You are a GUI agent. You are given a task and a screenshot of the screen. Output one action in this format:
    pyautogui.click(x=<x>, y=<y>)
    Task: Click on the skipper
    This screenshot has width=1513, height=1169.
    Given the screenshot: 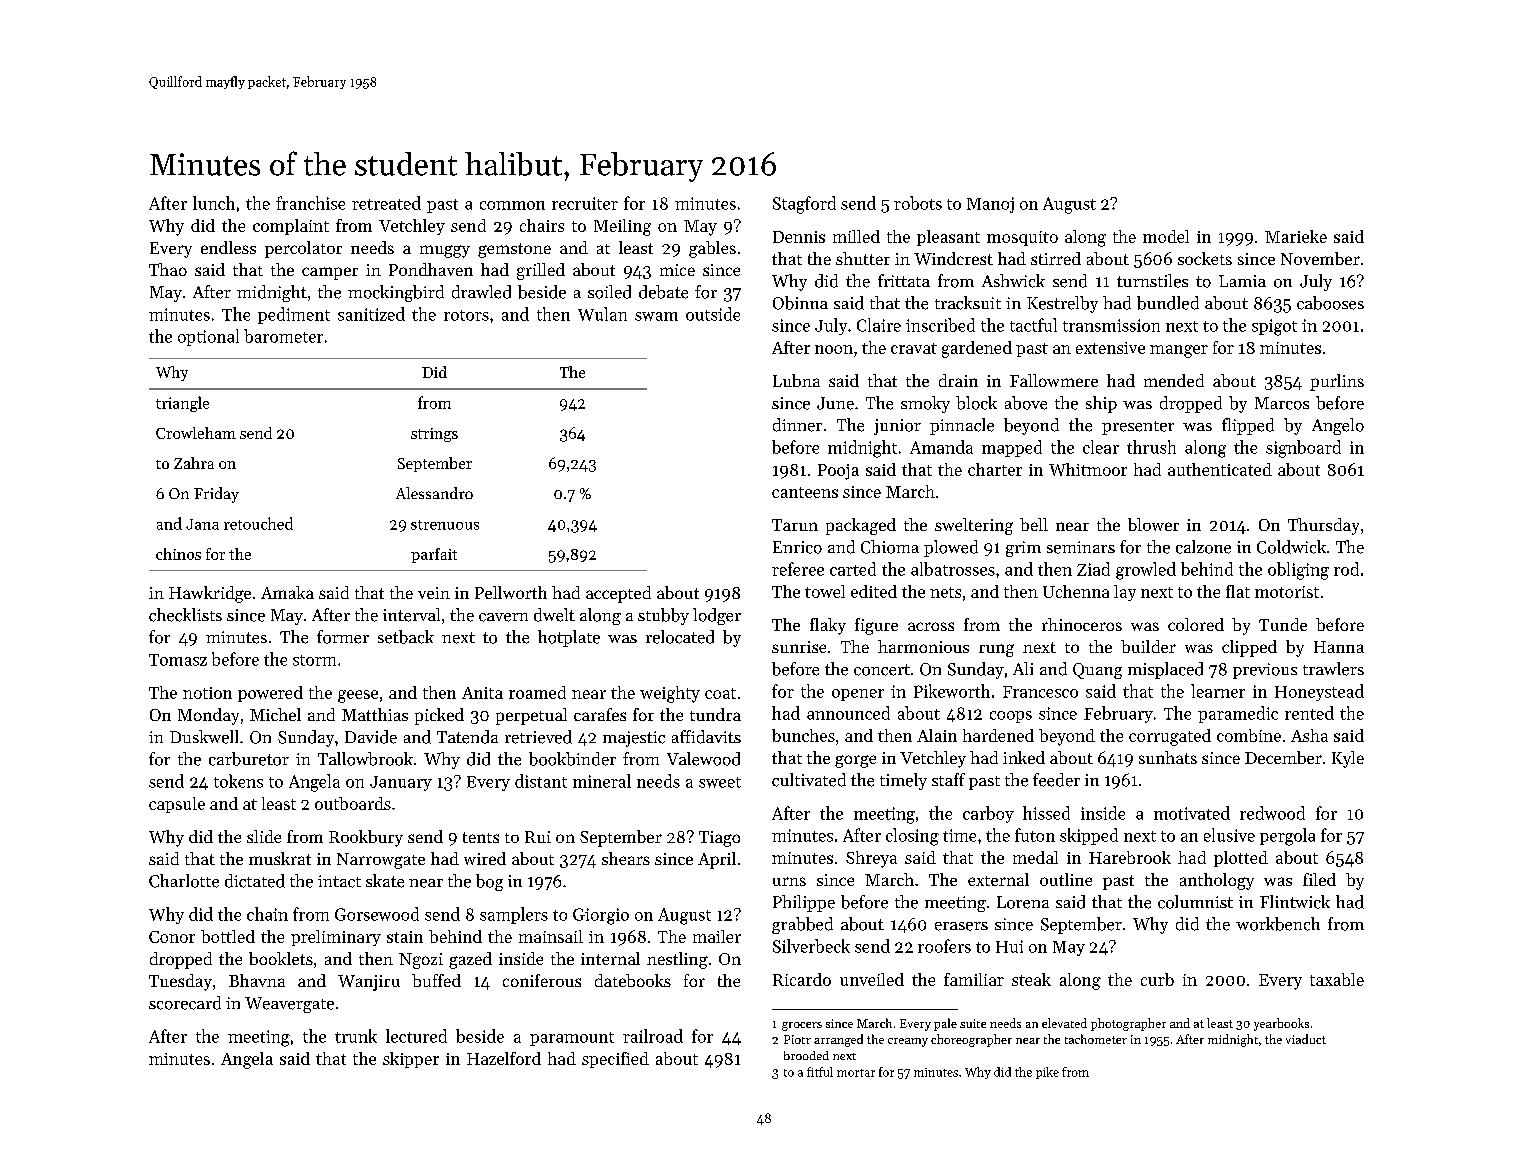 What is the action you would take?
    pyautogui.click(x=411, y=1060)
